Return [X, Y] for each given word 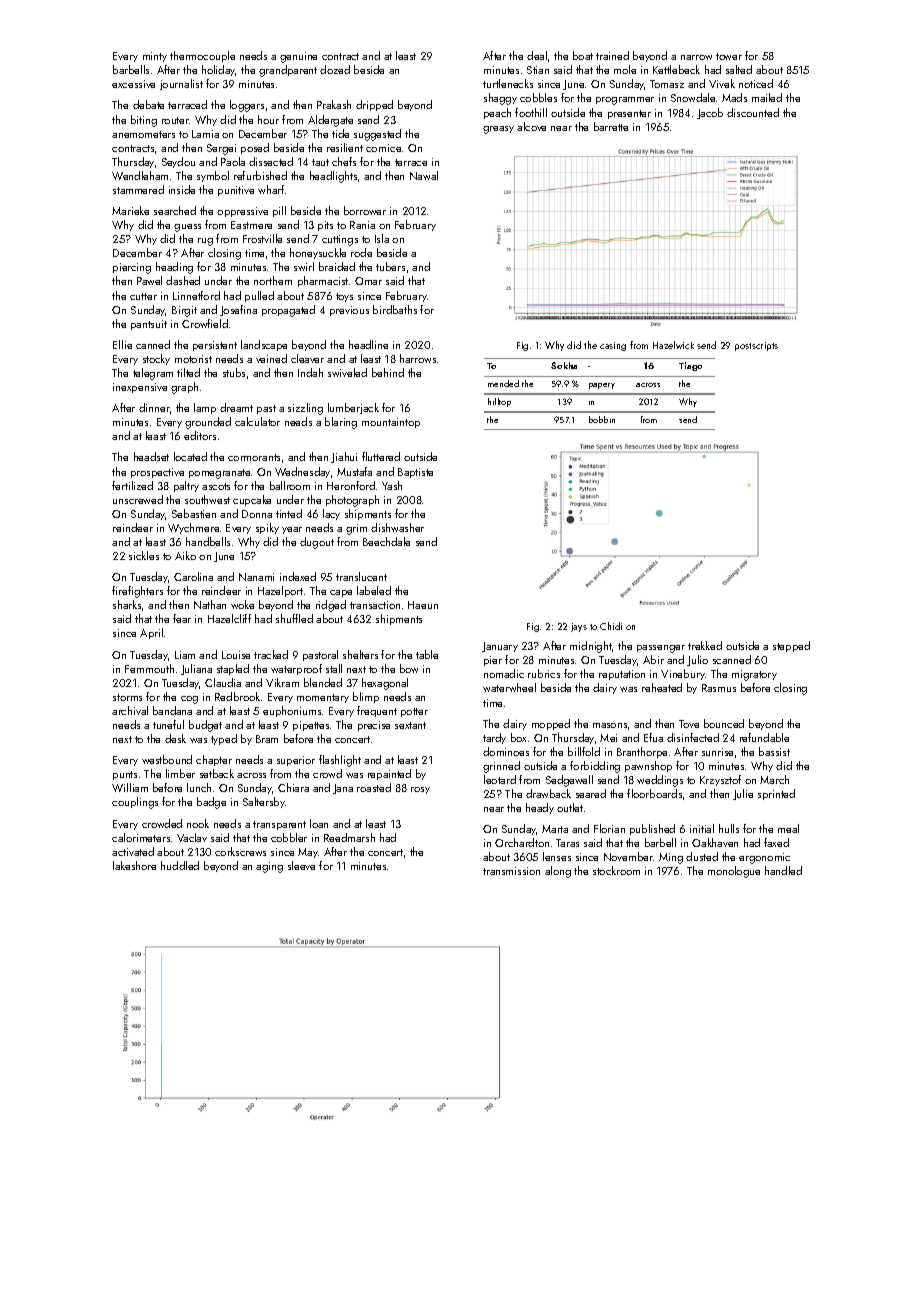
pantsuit [149, 325]
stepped [791, 646]
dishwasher [397, 527]
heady [540, 808]
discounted [753, 112]
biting [144, 121]
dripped [374, 105]
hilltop [499, 402]
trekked [705, 645]
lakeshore [134, 865]
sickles [144, 555]
